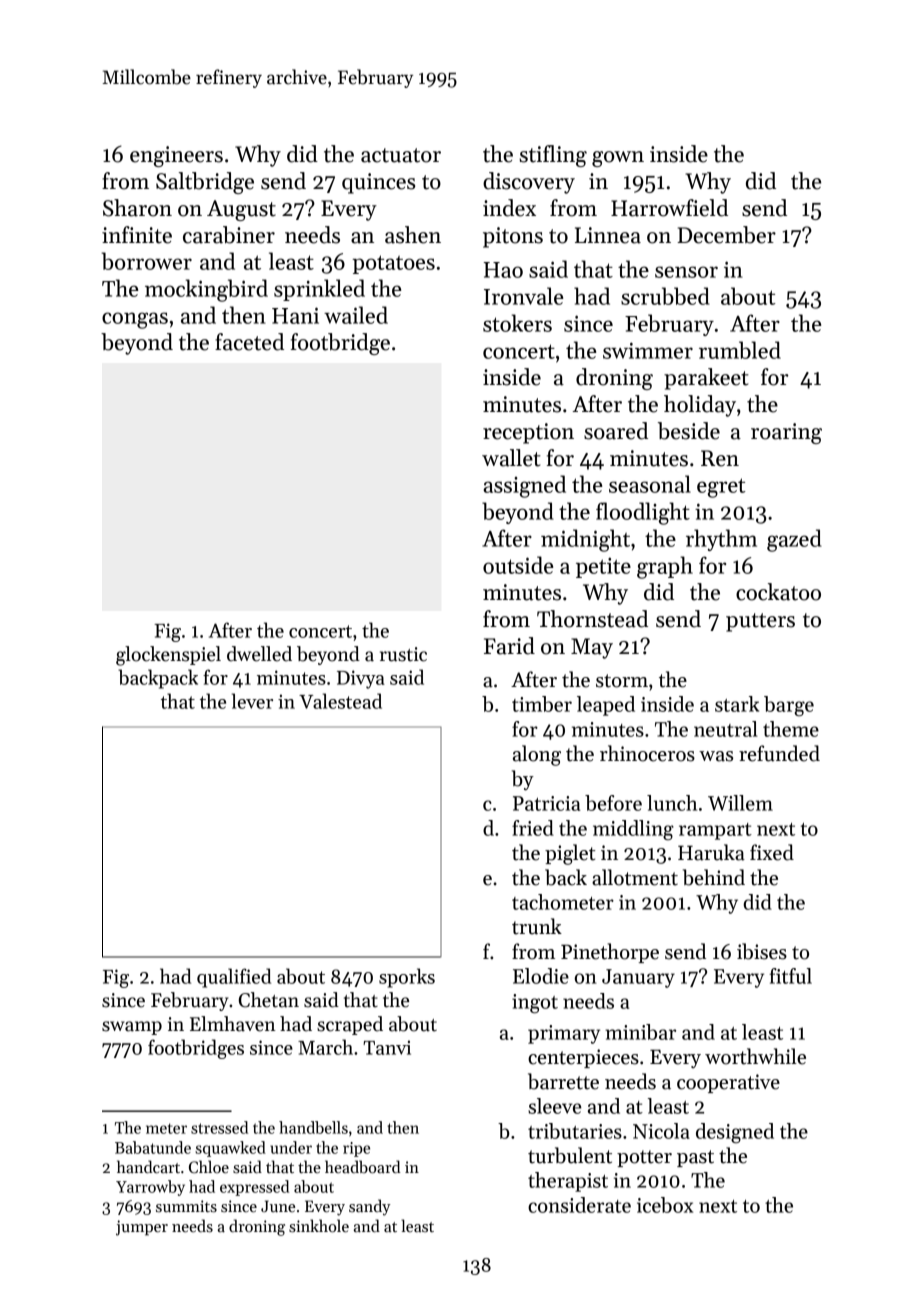 The height and width of the document is (1311, 924). Describe the element at coordinates (249, 342) in the document. I see `faceted` at that location.
